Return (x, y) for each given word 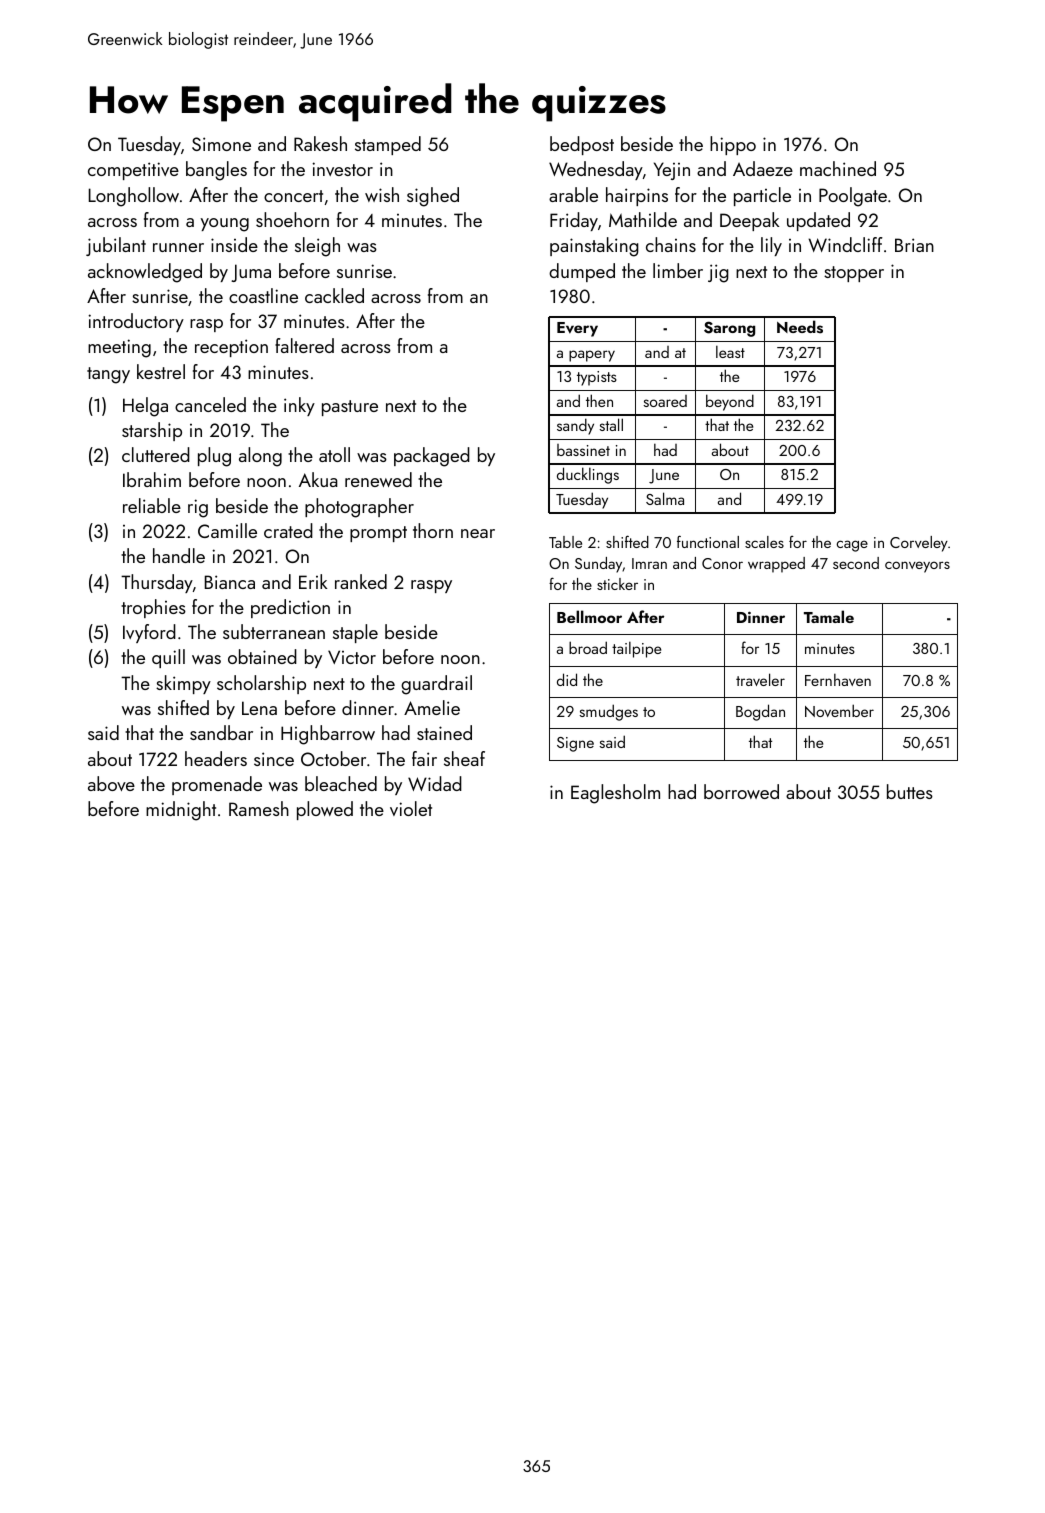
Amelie (432, 707)
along (260, 457)
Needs (800, 327)
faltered (304, 345)
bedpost (582, 145)
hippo (733, 145)
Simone (221, 144)
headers (216, 758)
